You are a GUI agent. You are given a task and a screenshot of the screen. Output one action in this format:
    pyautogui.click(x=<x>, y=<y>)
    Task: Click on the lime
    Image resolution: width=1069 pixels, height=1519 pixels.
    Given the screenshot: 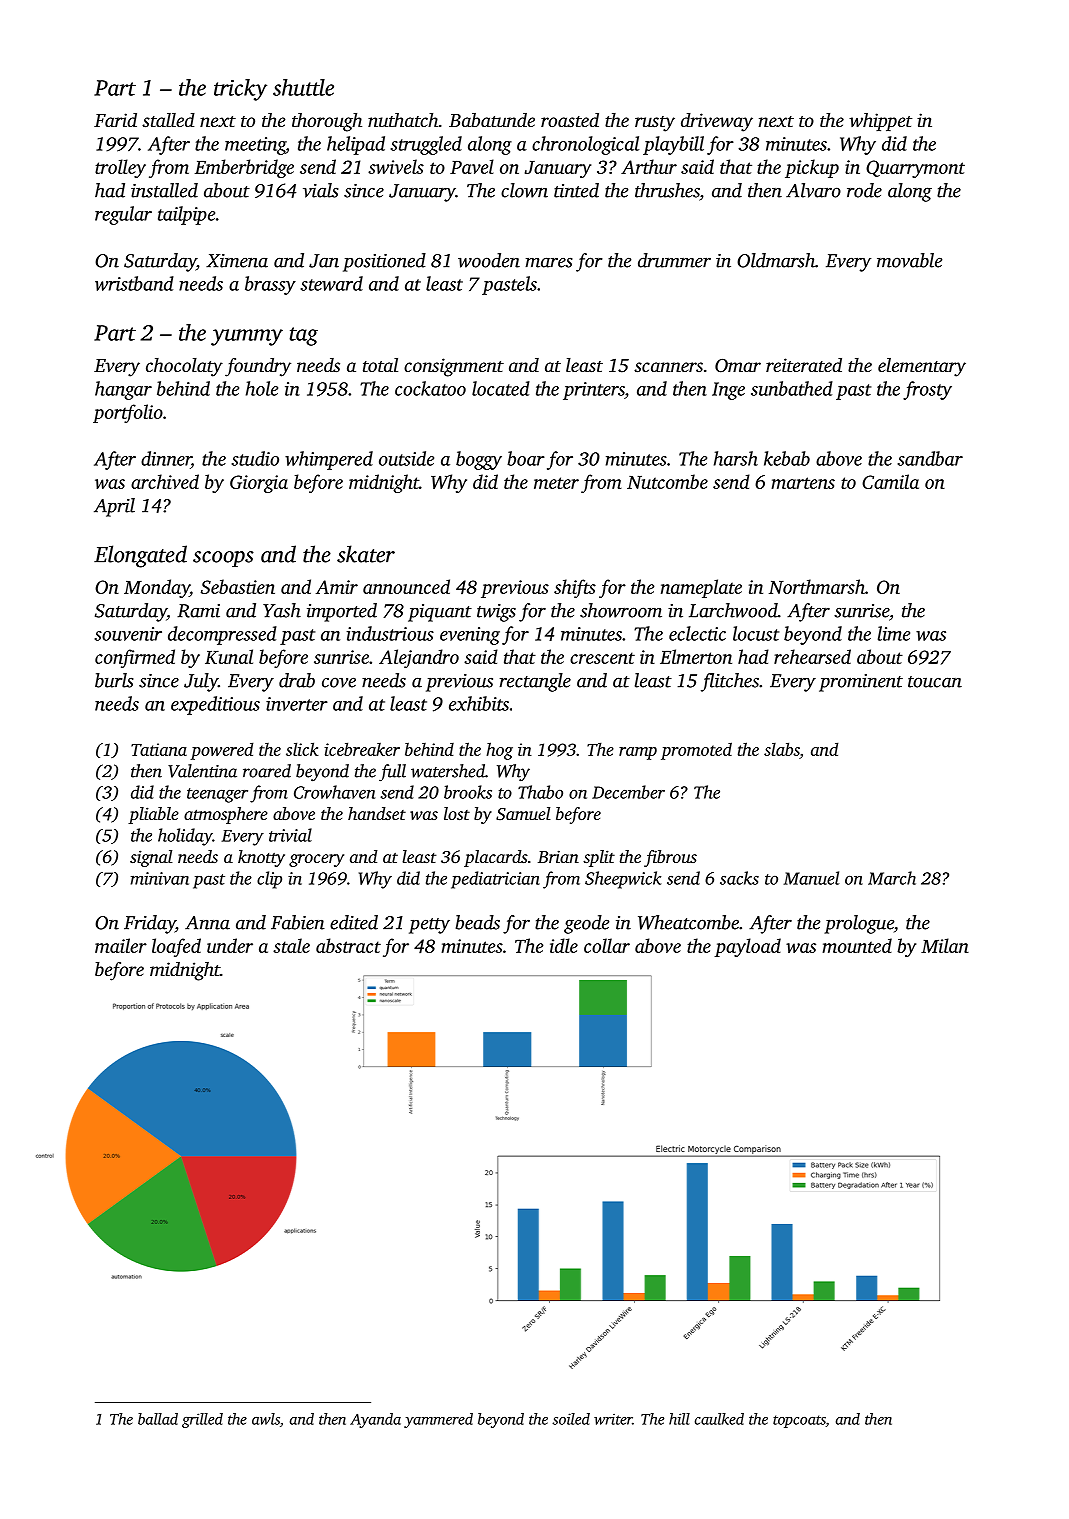 What is the action you would take?
    pyautogui.click(x=894, y=633)
